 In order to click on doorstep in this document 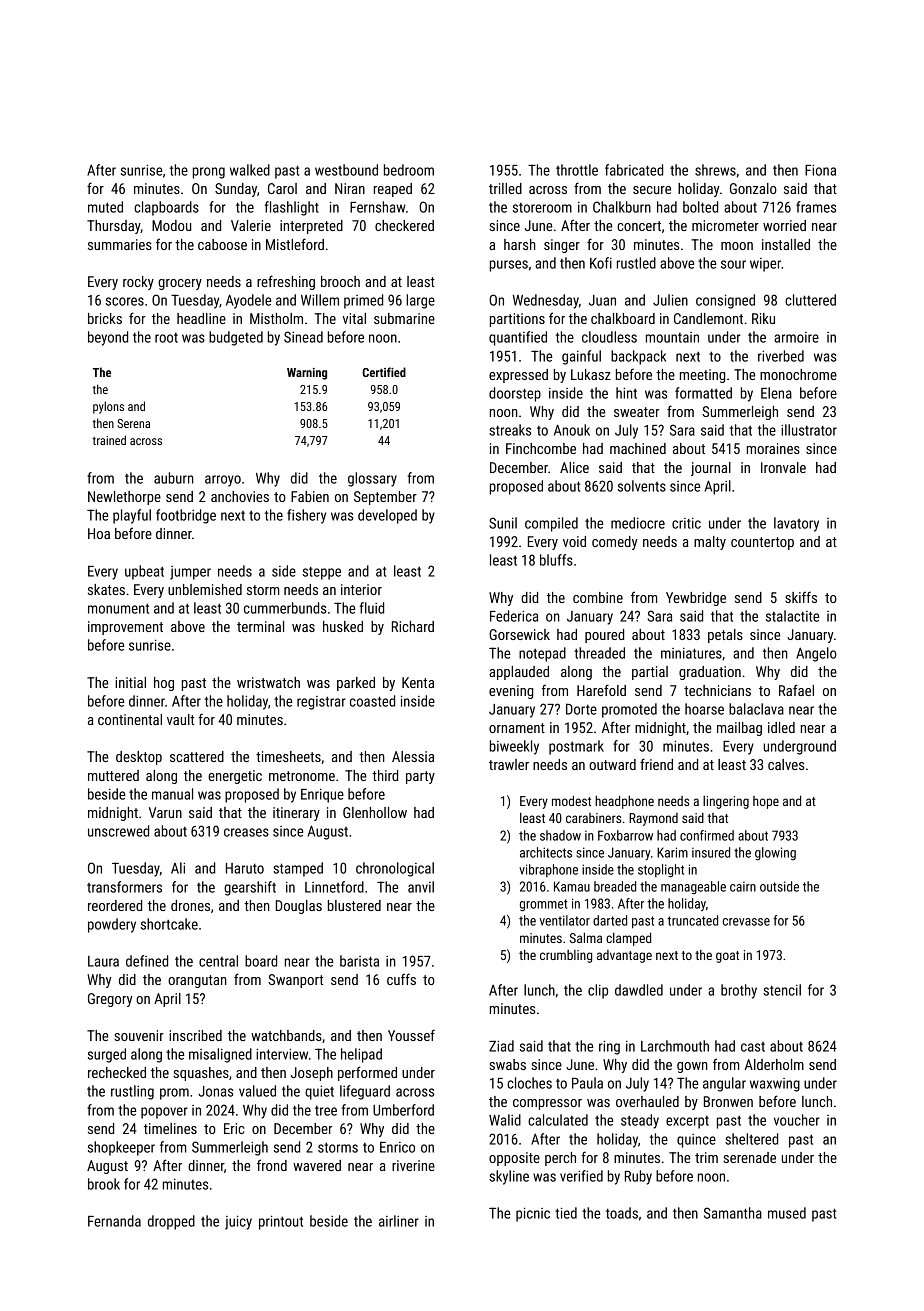, I will do `click(515, 394)`.
